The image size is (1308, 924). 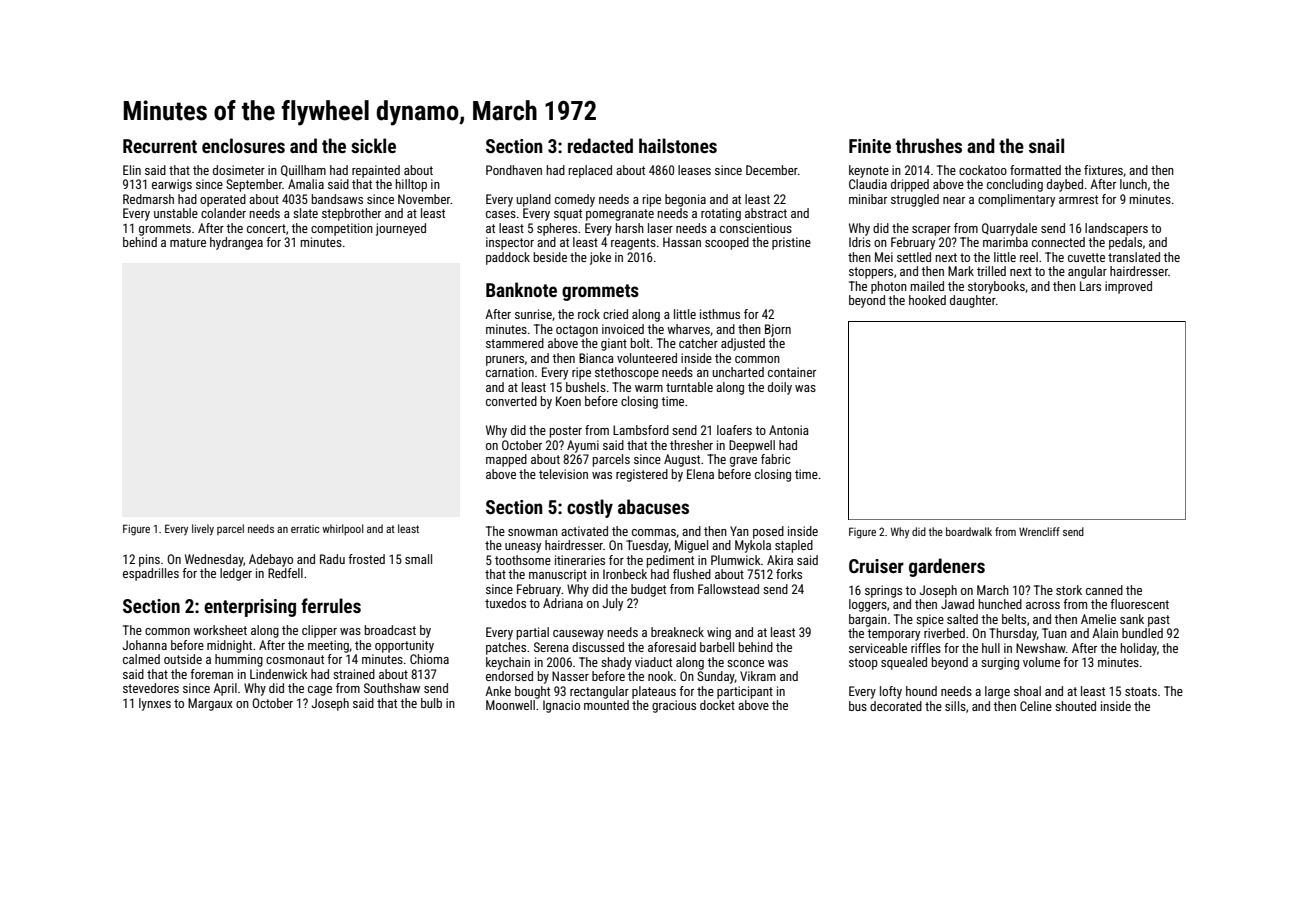 I want to click on hooked, so click(x=927, y=300).
